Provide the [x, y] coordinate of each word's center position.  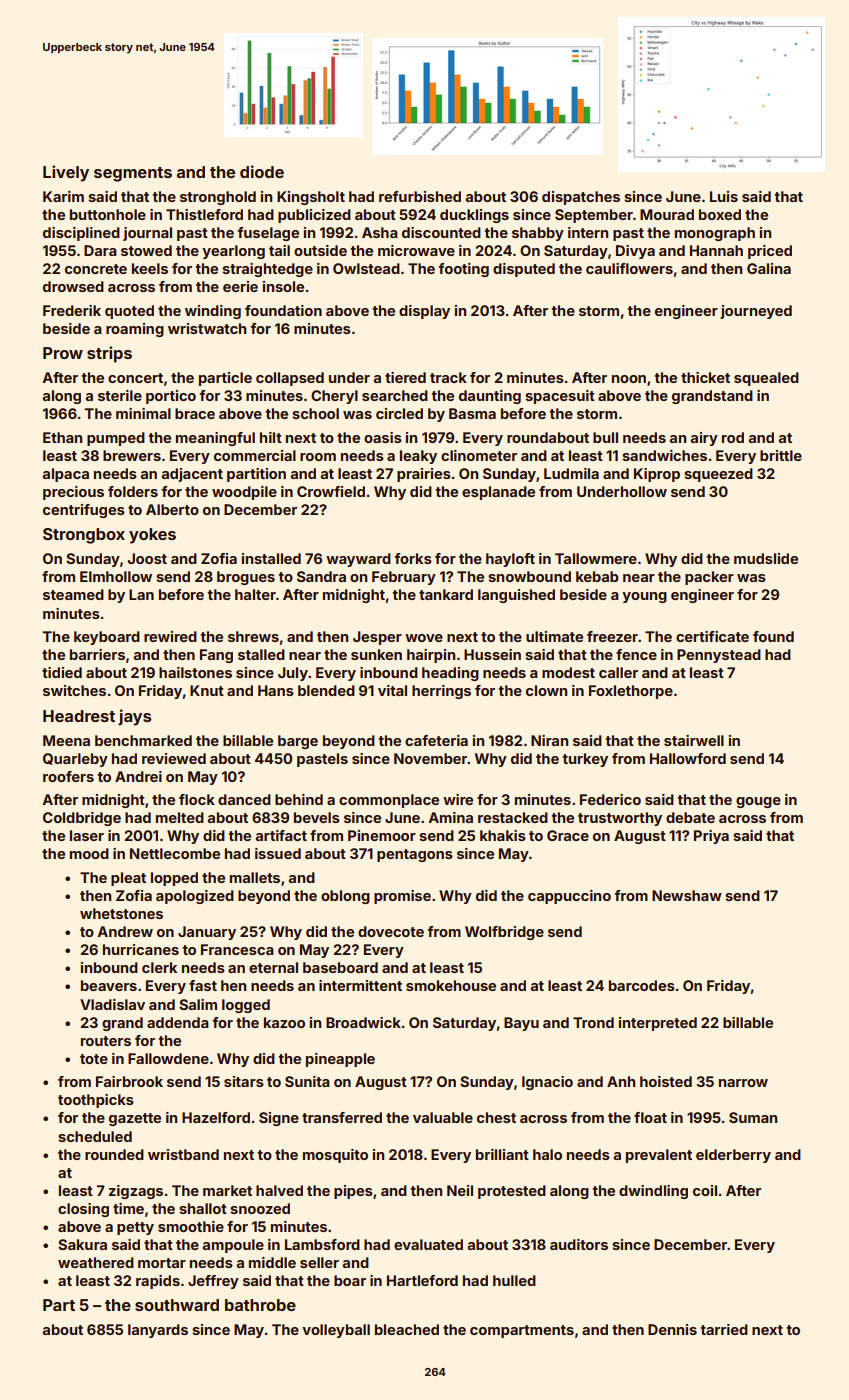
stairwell [694, 740]
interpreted [658, 1024]
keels [150, 268]
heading [450, 674]
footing [463, 270]
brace [195, 413]
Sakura [82, 1244]
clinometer [479, 455]
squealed [766, 379]
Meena [66, 740]
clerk [159, 967]
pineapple [340, 1060]
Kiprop [657, 475]
